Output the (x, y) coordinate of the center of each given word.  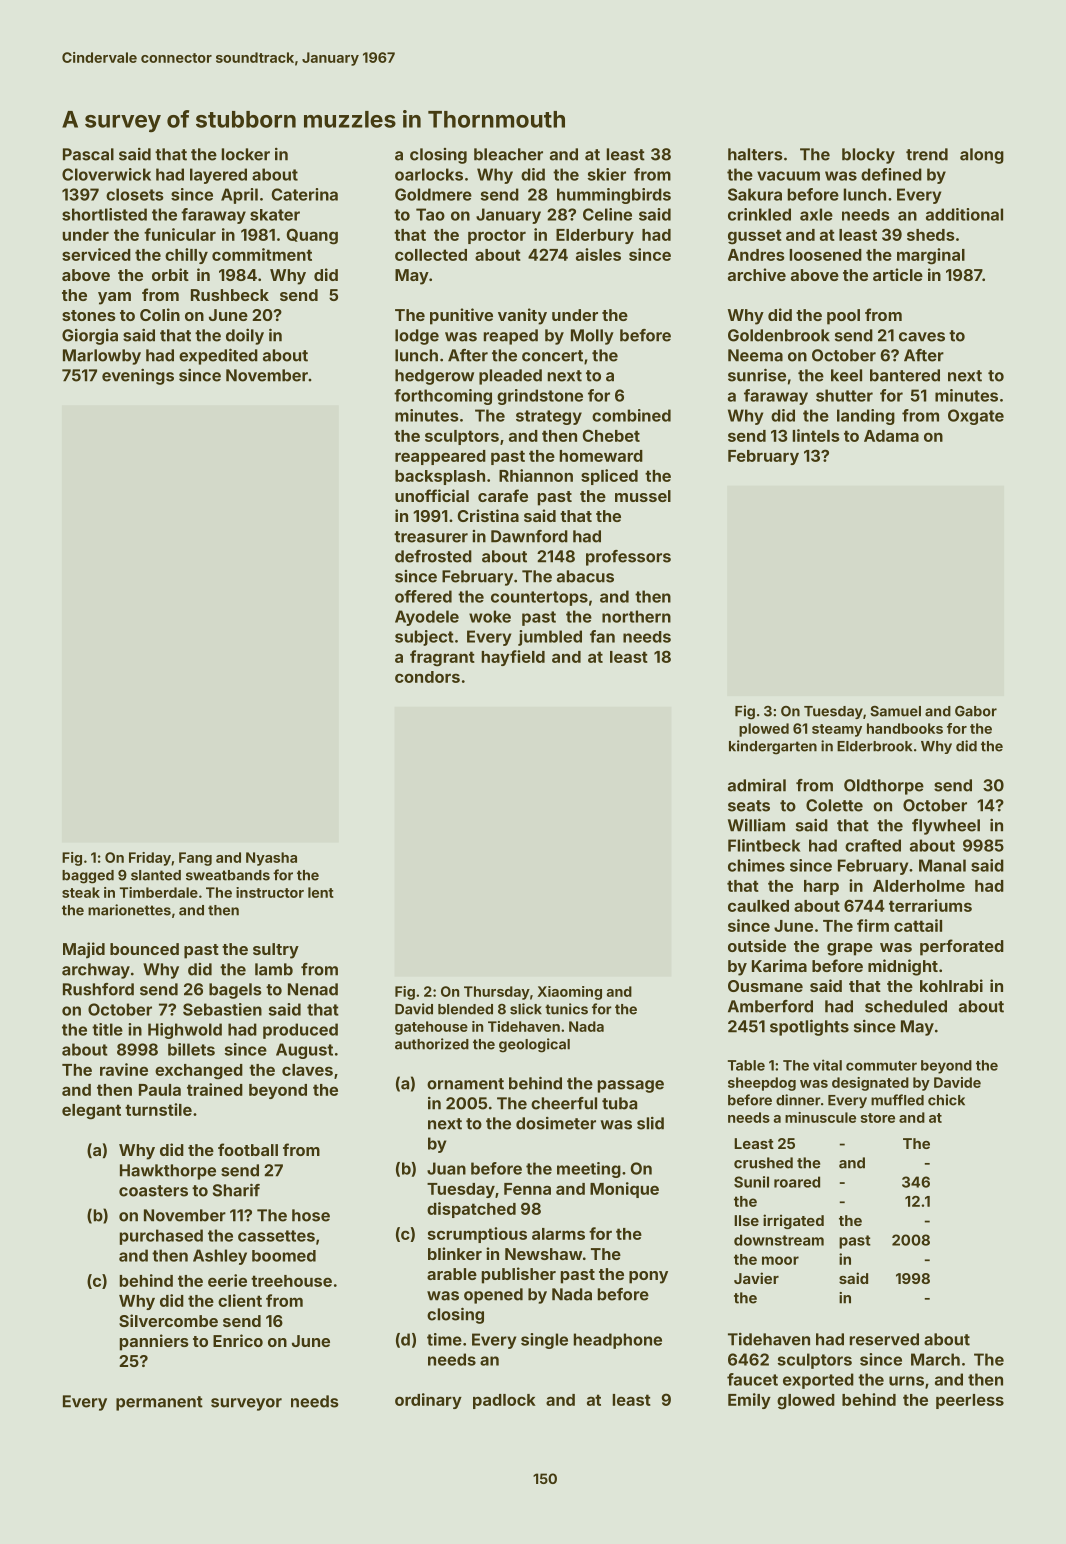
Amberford (770, 1006)
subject (424, 638)
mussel (643, 496)
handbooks (905, 728)
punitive (461, 316)
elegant (91, 1112)
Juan (446, 1168)
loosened (826, 255)
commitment (262, 254)
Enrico (238, 1340)
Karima (779, 965)
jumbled (550, 638)
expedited (218, 356)
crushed (763, 1163)
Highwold (185, 1031)
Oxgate (976, 417)
